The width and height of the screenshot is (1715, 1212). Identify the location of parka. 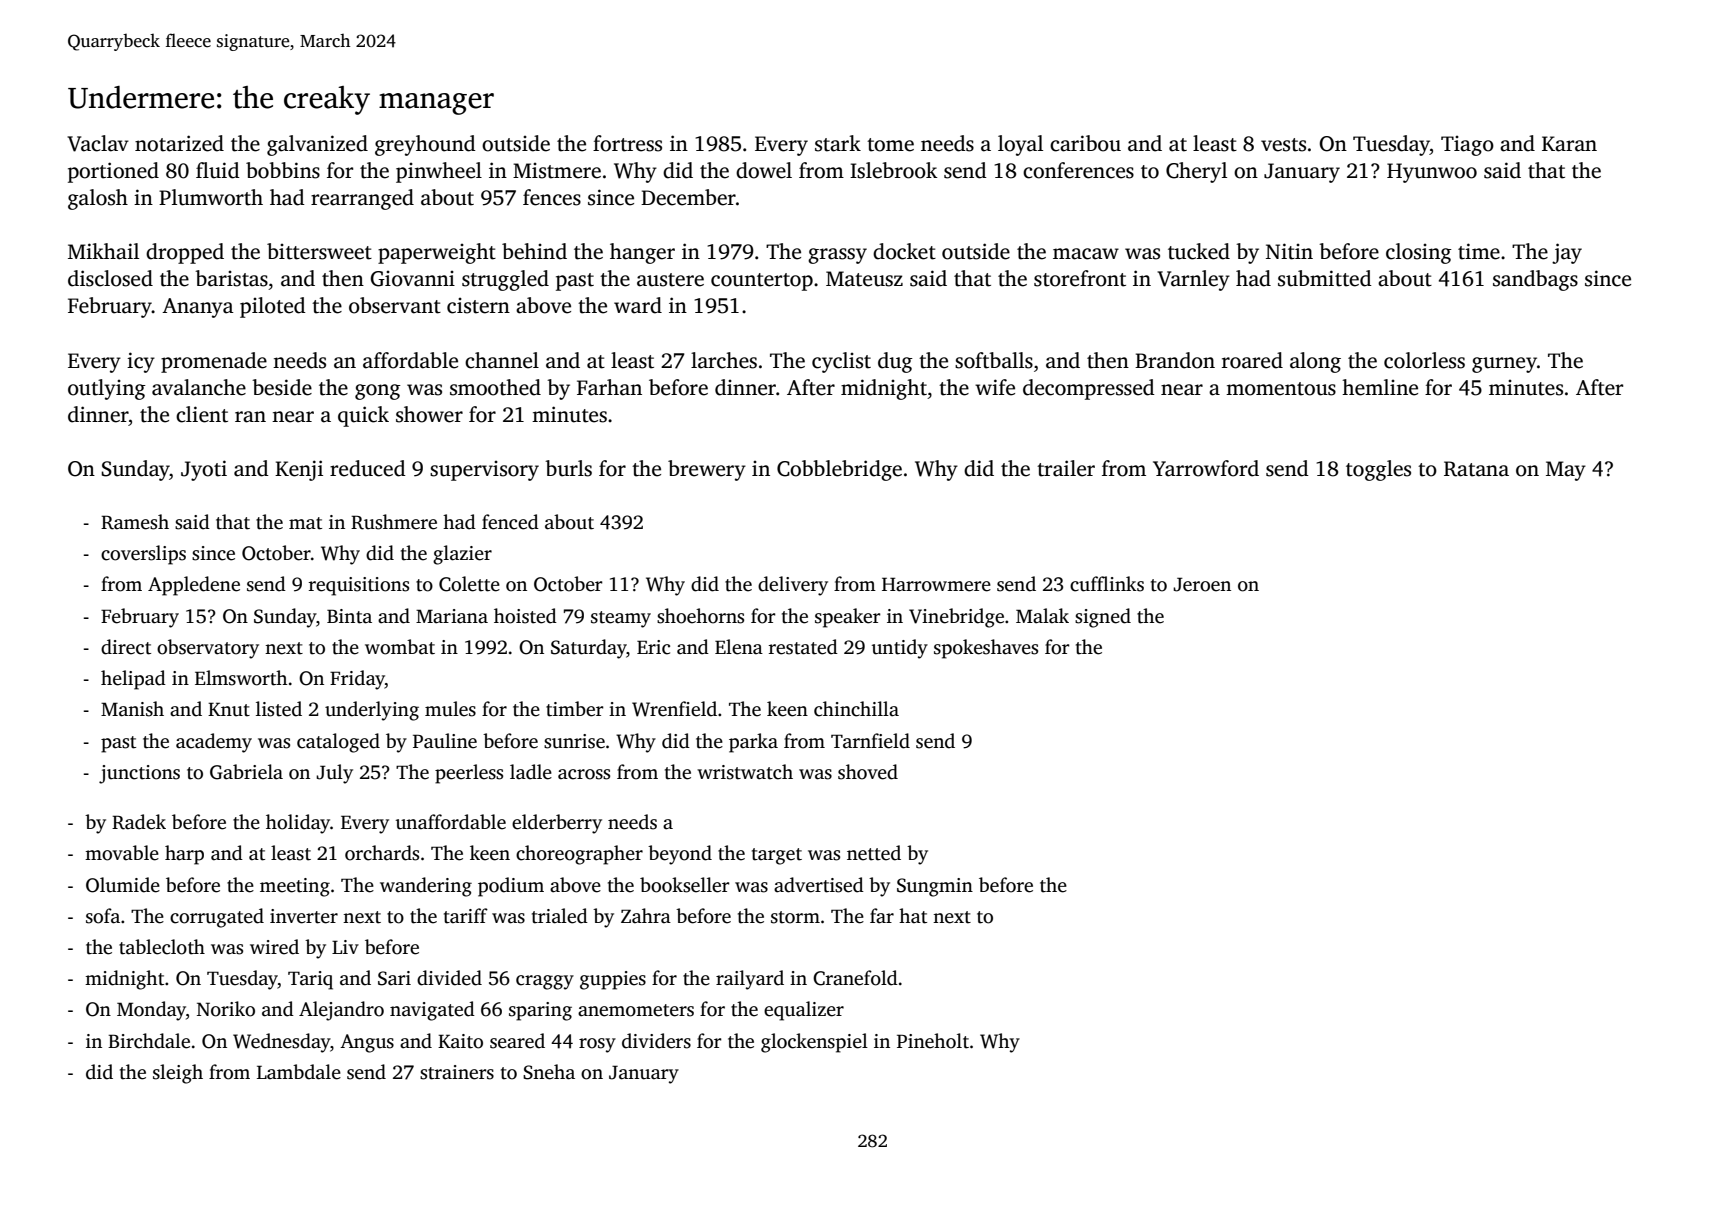
(753, 743).
